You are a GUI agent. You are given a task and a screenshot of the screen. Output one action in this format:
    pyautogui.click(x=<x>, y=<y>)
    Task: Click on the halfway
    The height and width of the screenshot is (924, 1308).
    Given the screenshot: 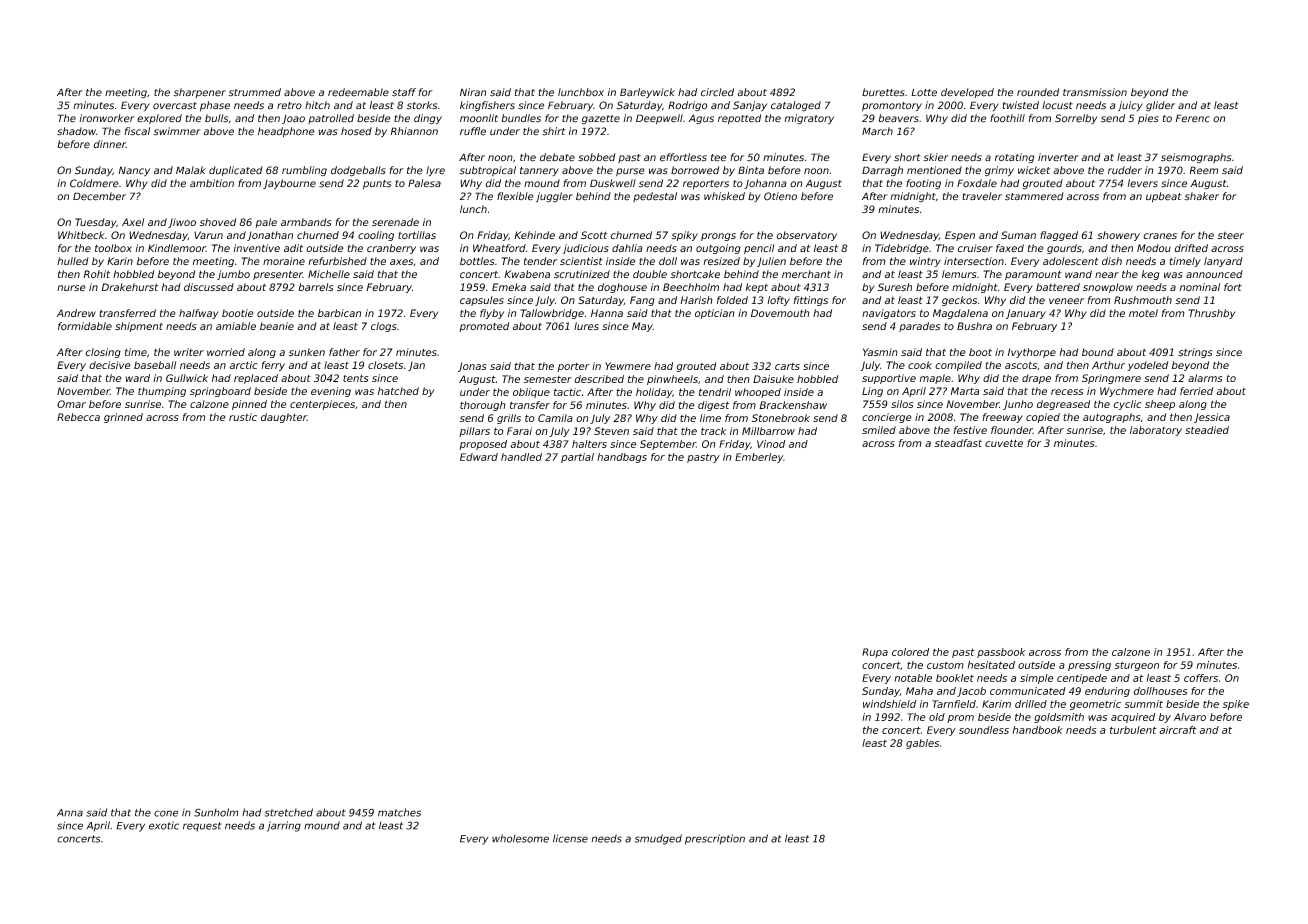 What is the action you would take?
    pyautogui.click(x=199, y=314)
